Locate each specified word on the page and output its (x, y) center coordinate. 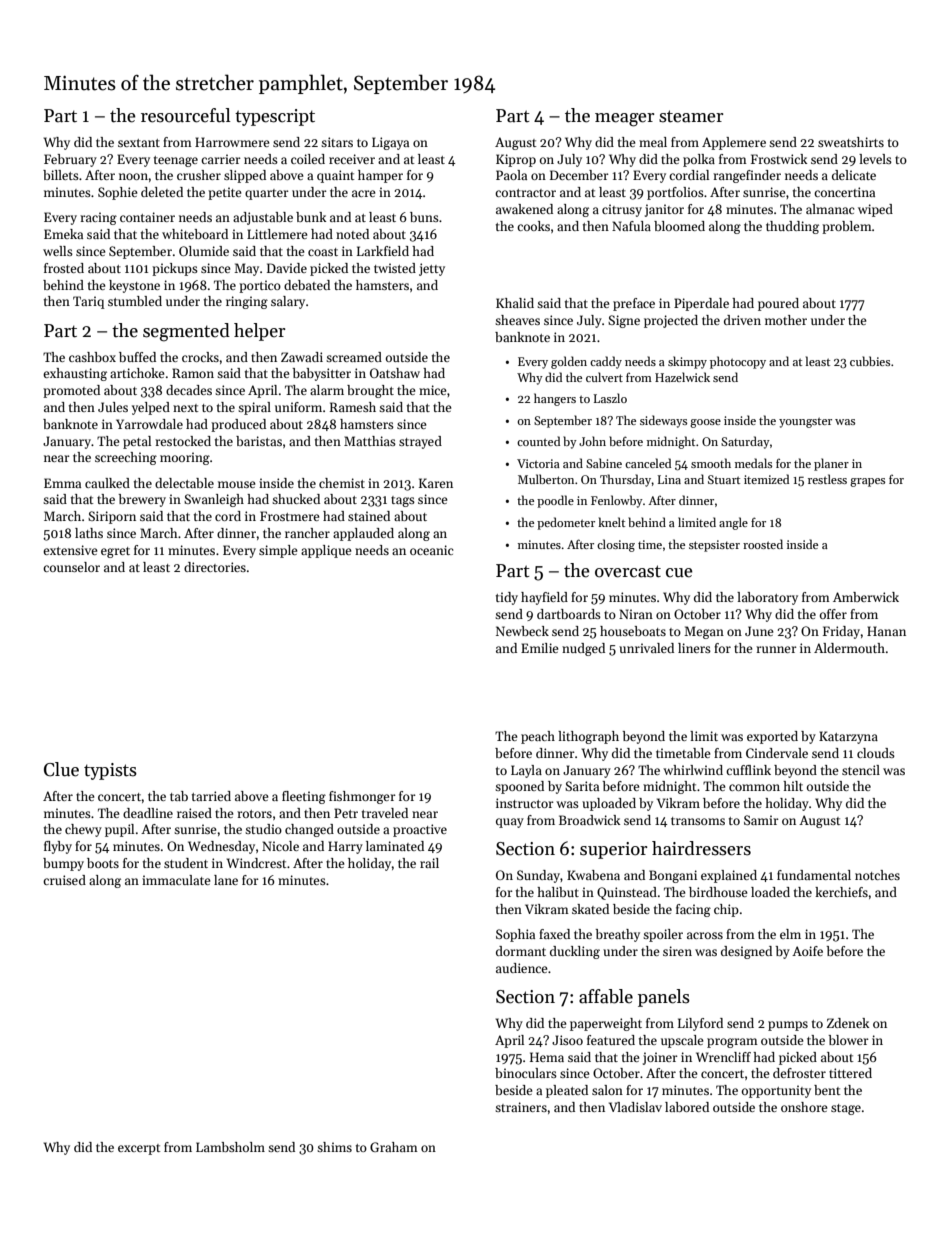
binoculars (526, 1073)
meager (625, 120)
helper (260, 332)
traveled (385, 813)
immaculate (176, 880)
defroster (799, 1073)
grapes (867, 482)
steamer (691, 116)
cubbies (870, 361)
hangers (555, 399)
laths (89, 533)
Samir (761, 820)
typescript (275, 117)
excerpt (139, 1149)
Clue (61, 769)
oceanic (431, 550)
